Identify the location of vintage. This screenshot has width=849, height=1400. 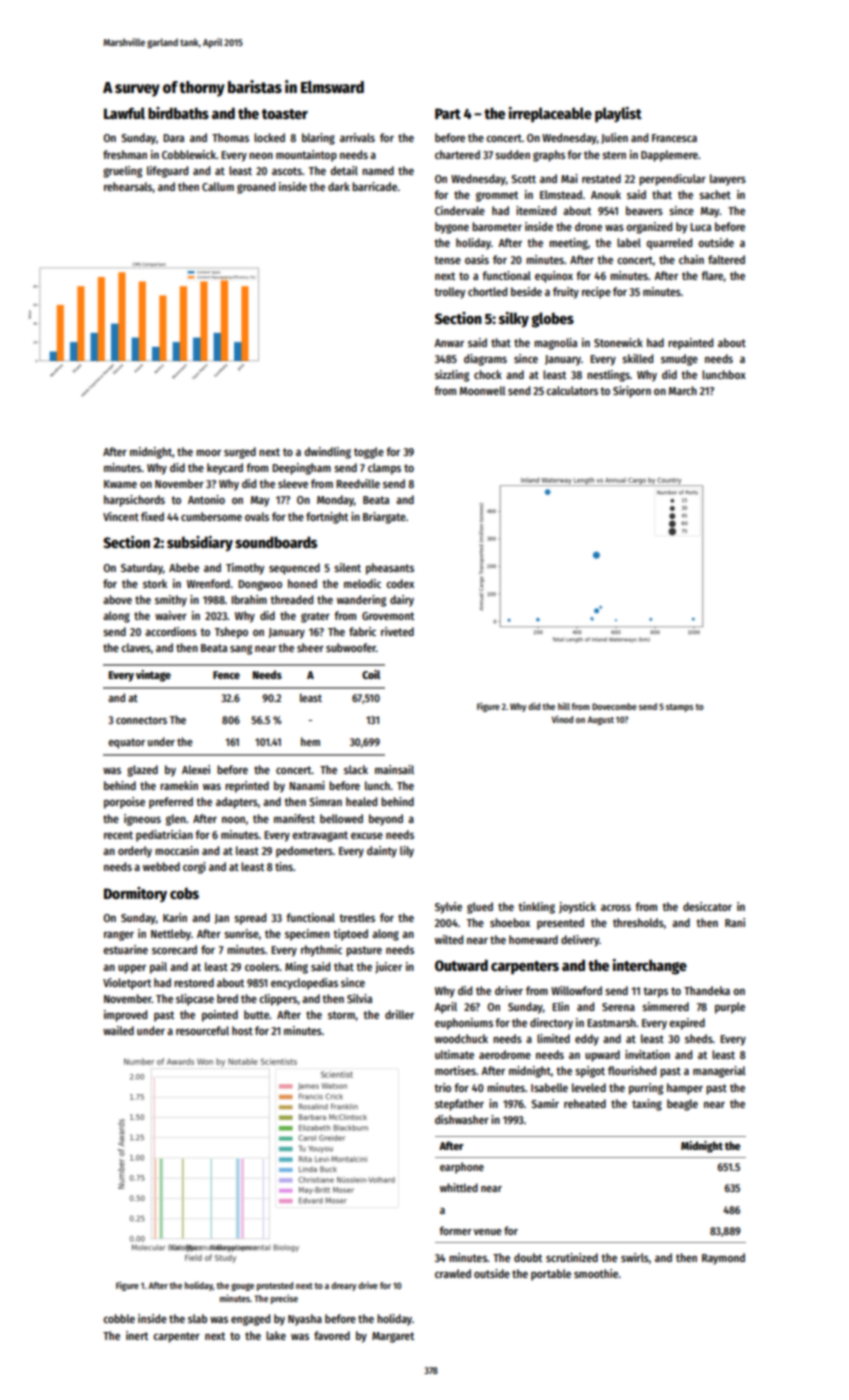
(153, 676).
